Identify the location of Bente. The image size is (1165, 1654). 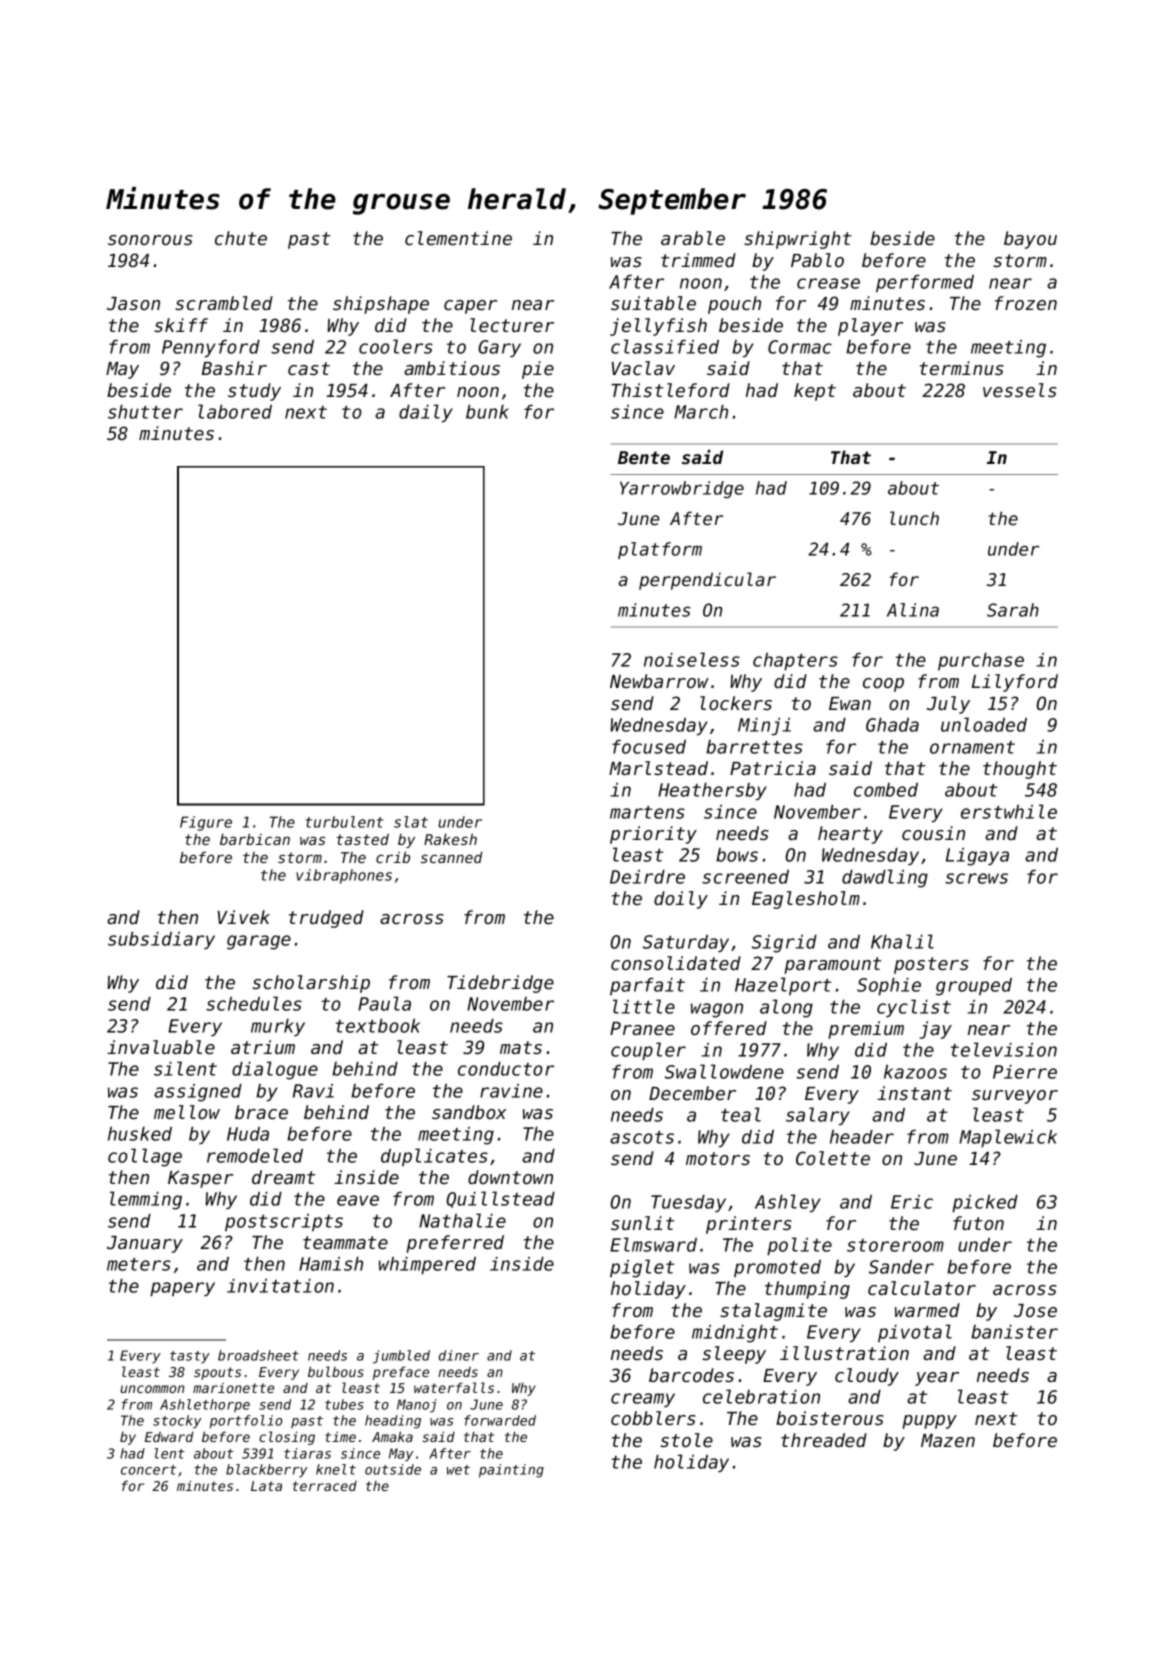
(644, 457).
